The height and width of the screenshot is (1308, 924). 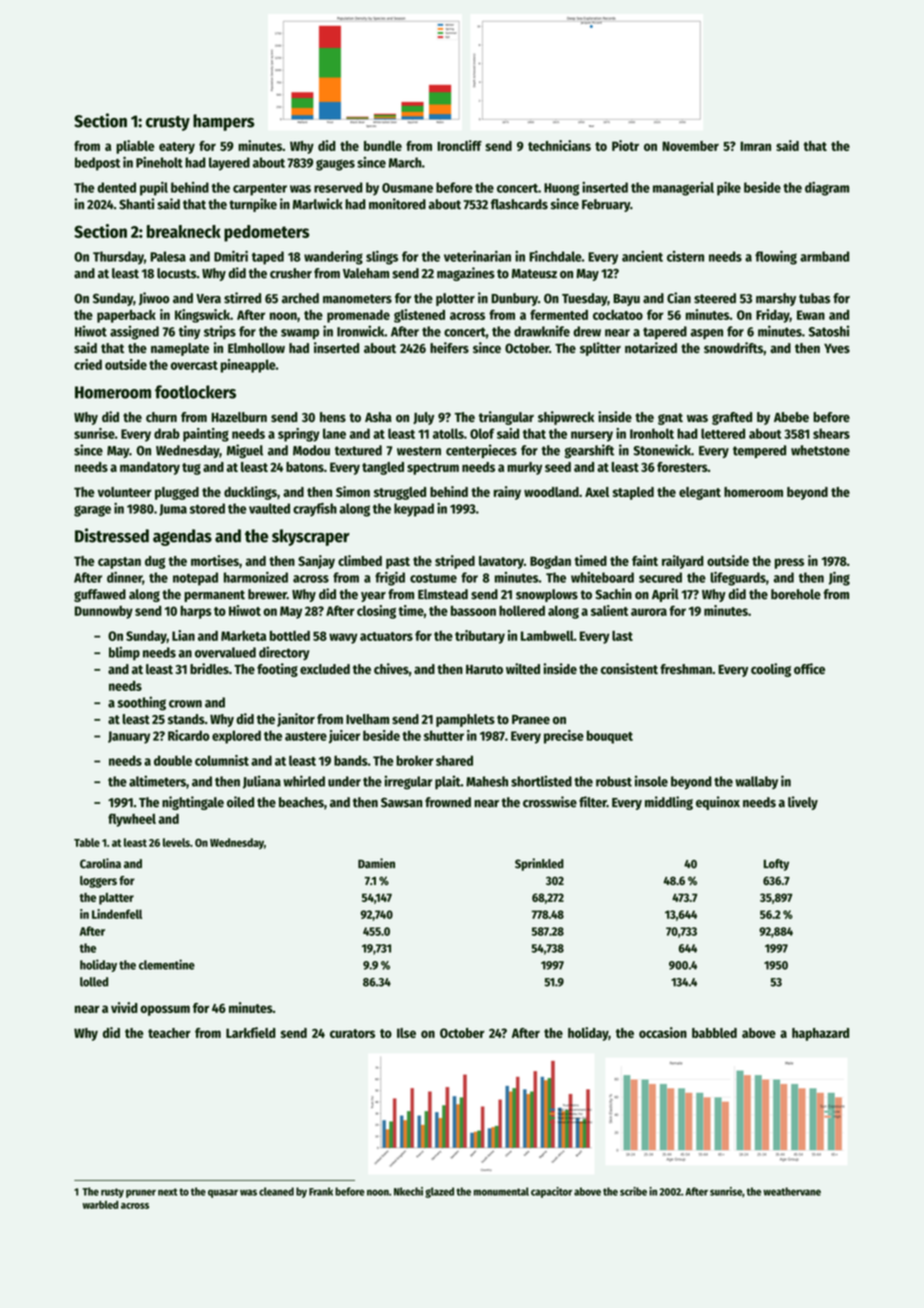 What do you see at coordinates (610, 737) in the screenshot?
I see `bouquet` at bounding box center [610, 737].
